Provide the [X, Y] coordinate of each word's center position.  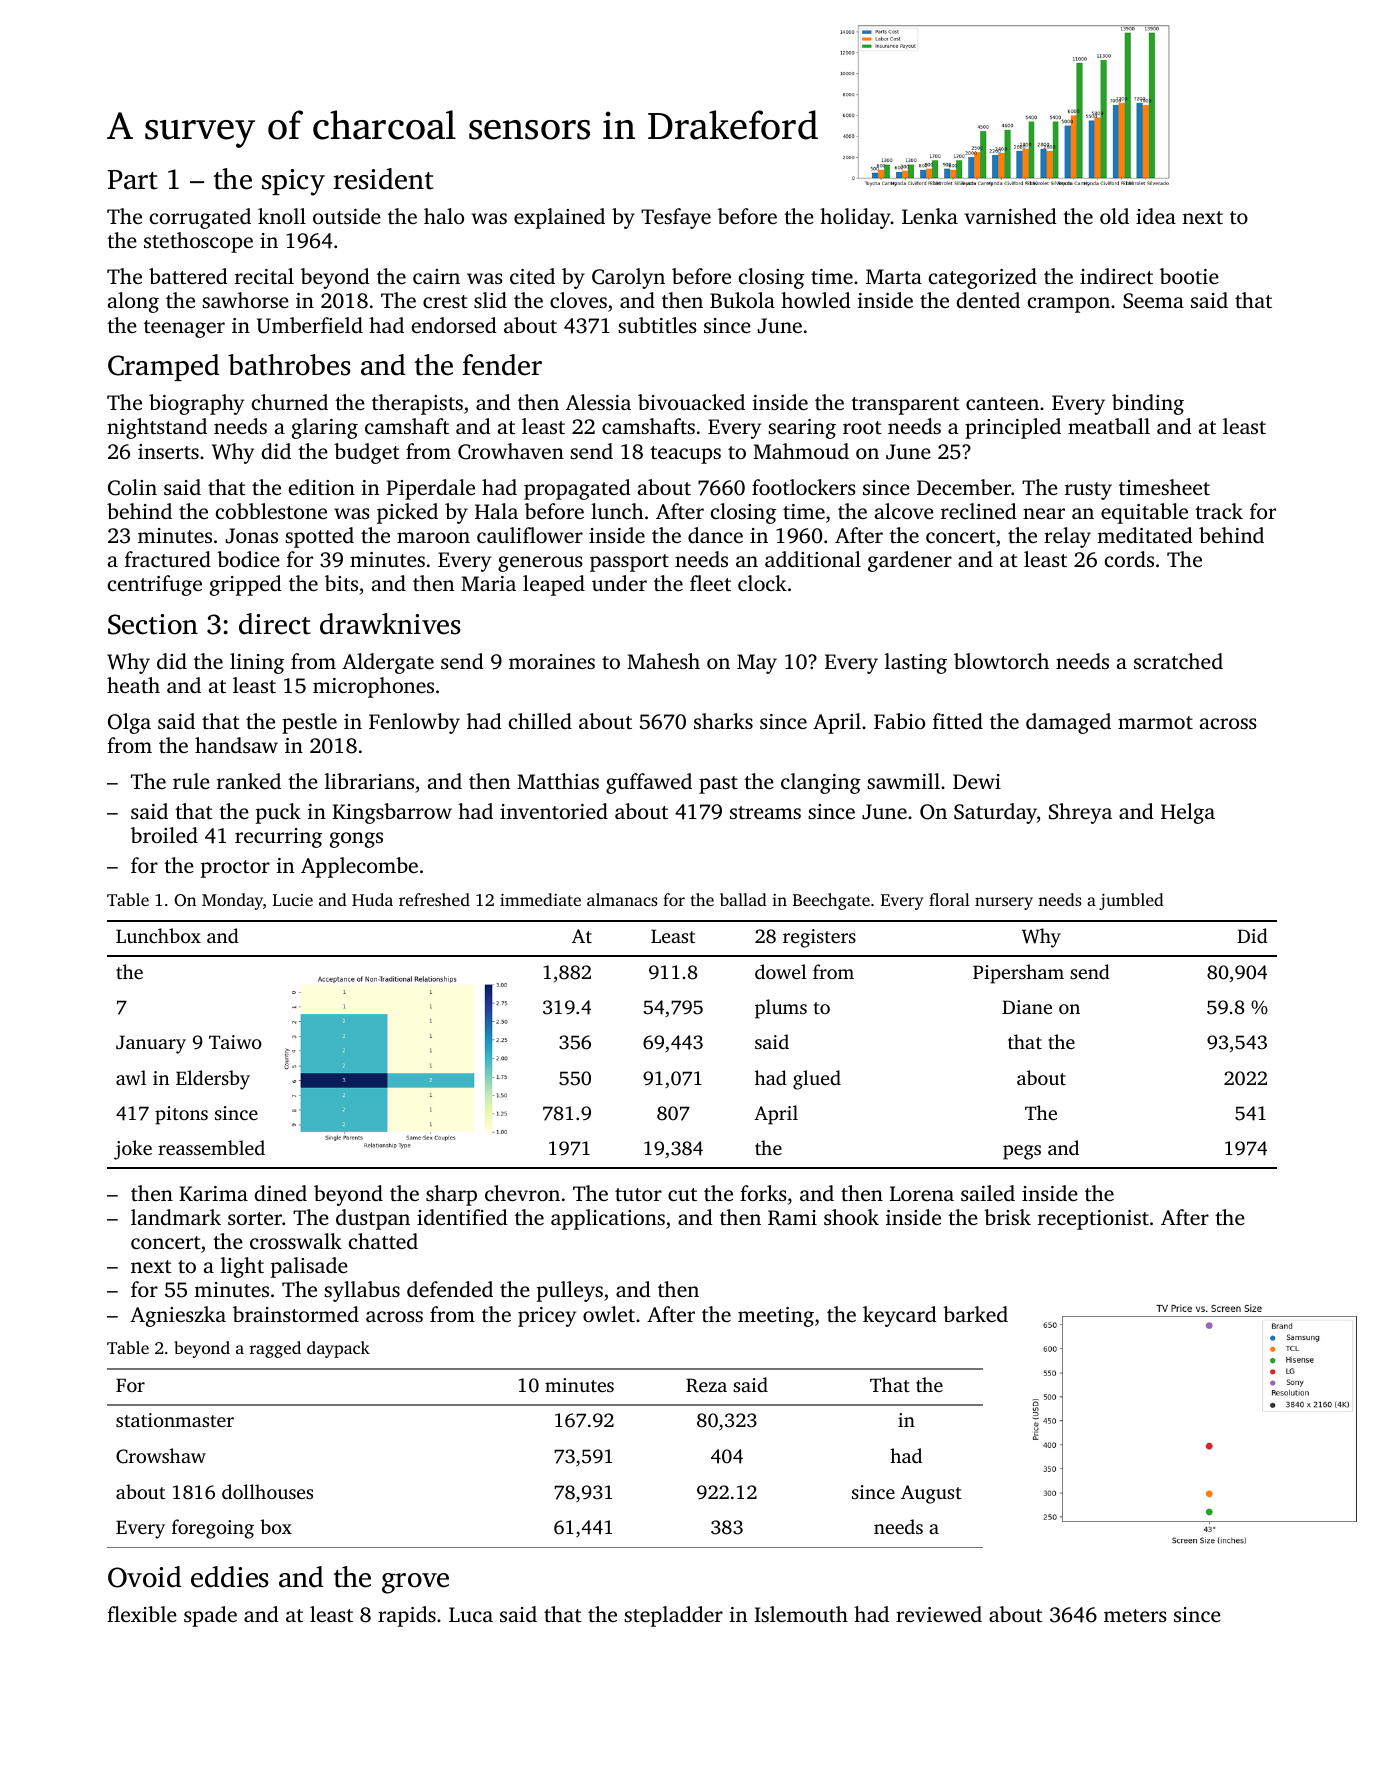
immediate [540, 899]
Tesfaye [676, 218]
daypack [338, 1349]
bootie [1189, 276]
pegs [1022, 1152]
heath [133, 685]
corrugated [200, 218]
